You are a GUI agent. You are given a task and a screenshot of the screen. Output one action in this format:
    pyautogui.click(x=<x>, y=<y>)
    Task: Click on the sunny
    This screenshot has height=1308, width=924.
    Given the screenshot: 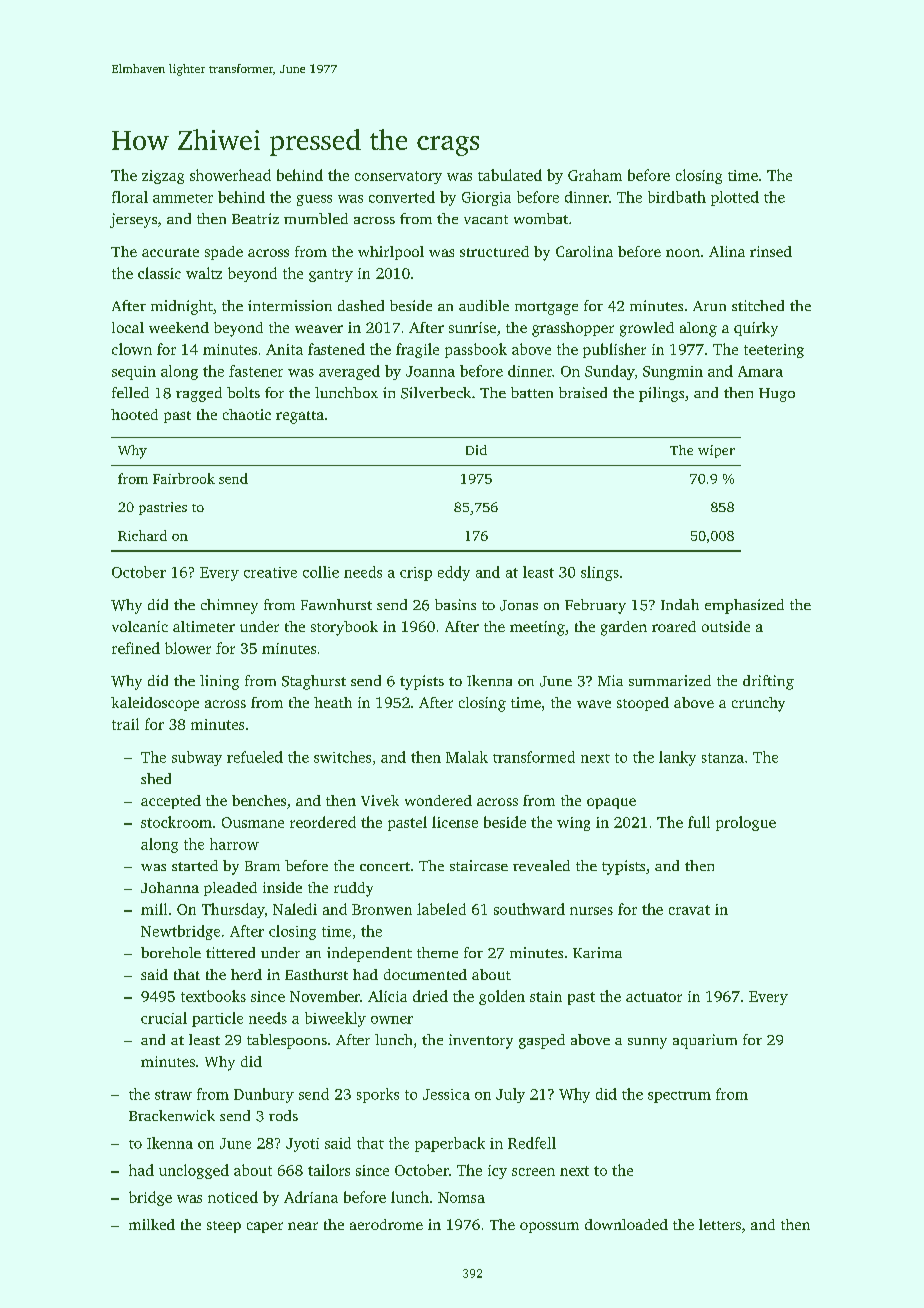 What is the action you would take?
    pyautogui.click(x=647, y=1043)
